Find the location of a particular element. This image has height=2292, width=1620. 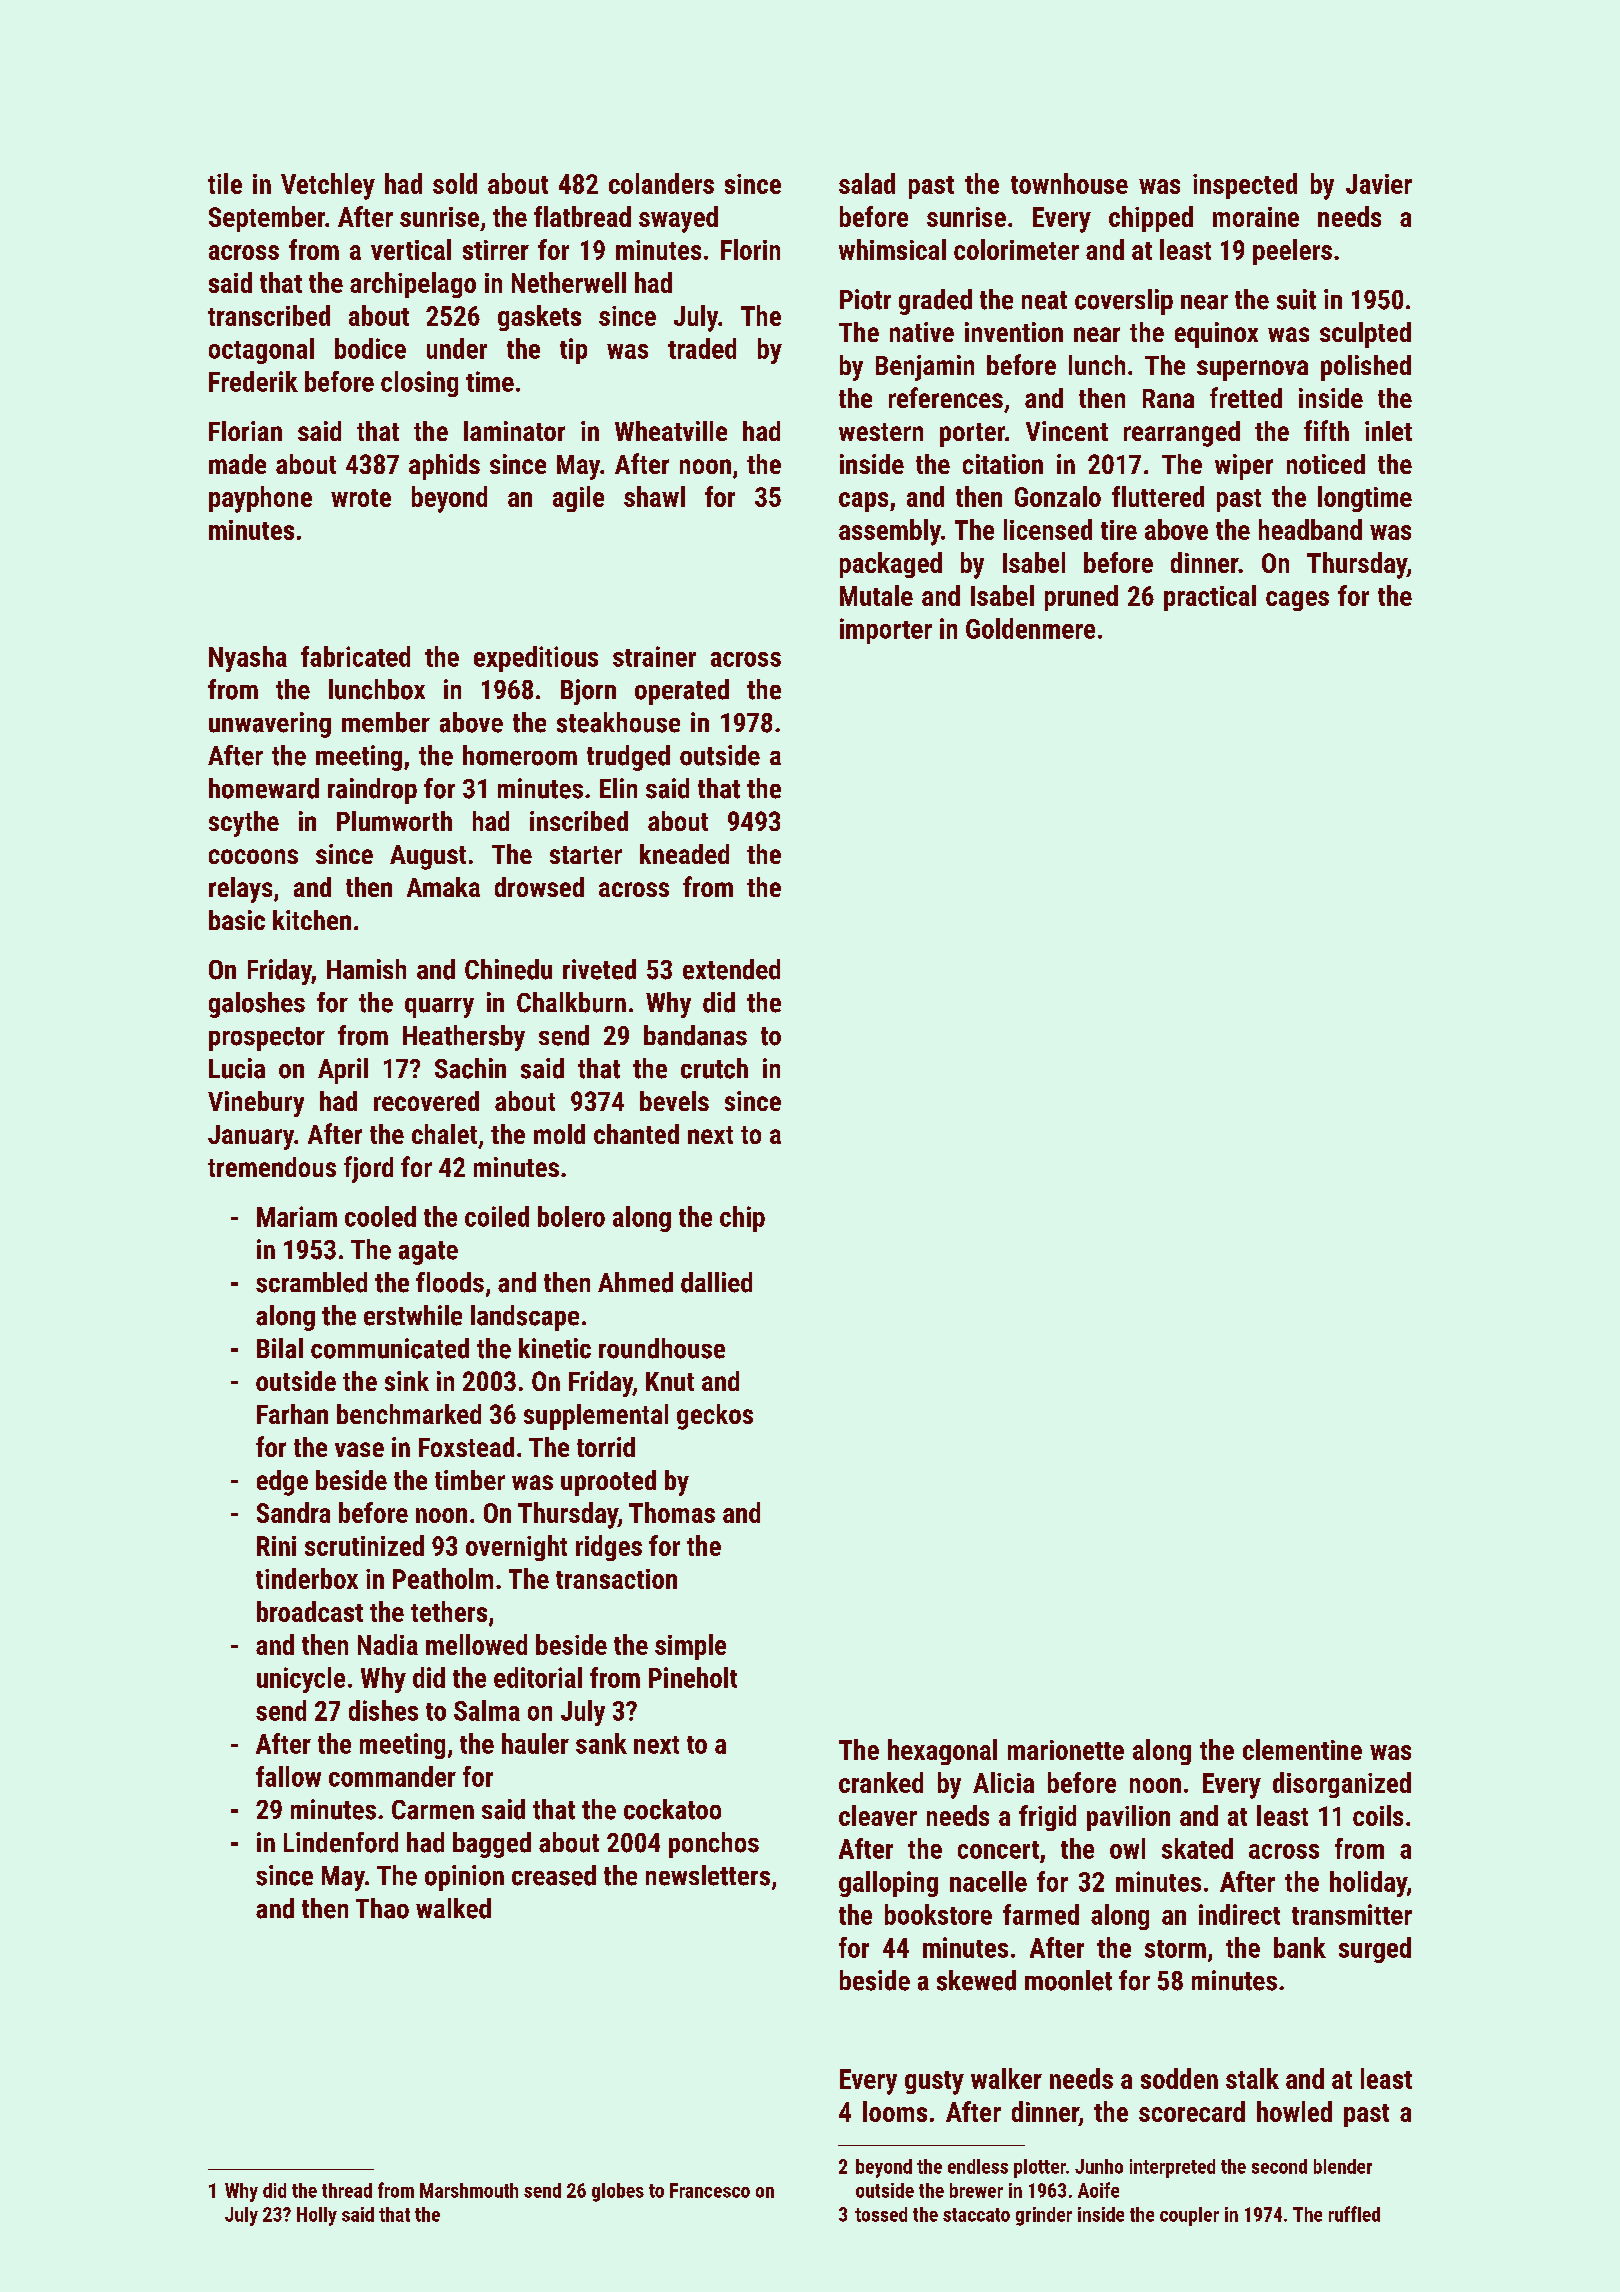

tremendous is located at coordinates (272, 1167).
